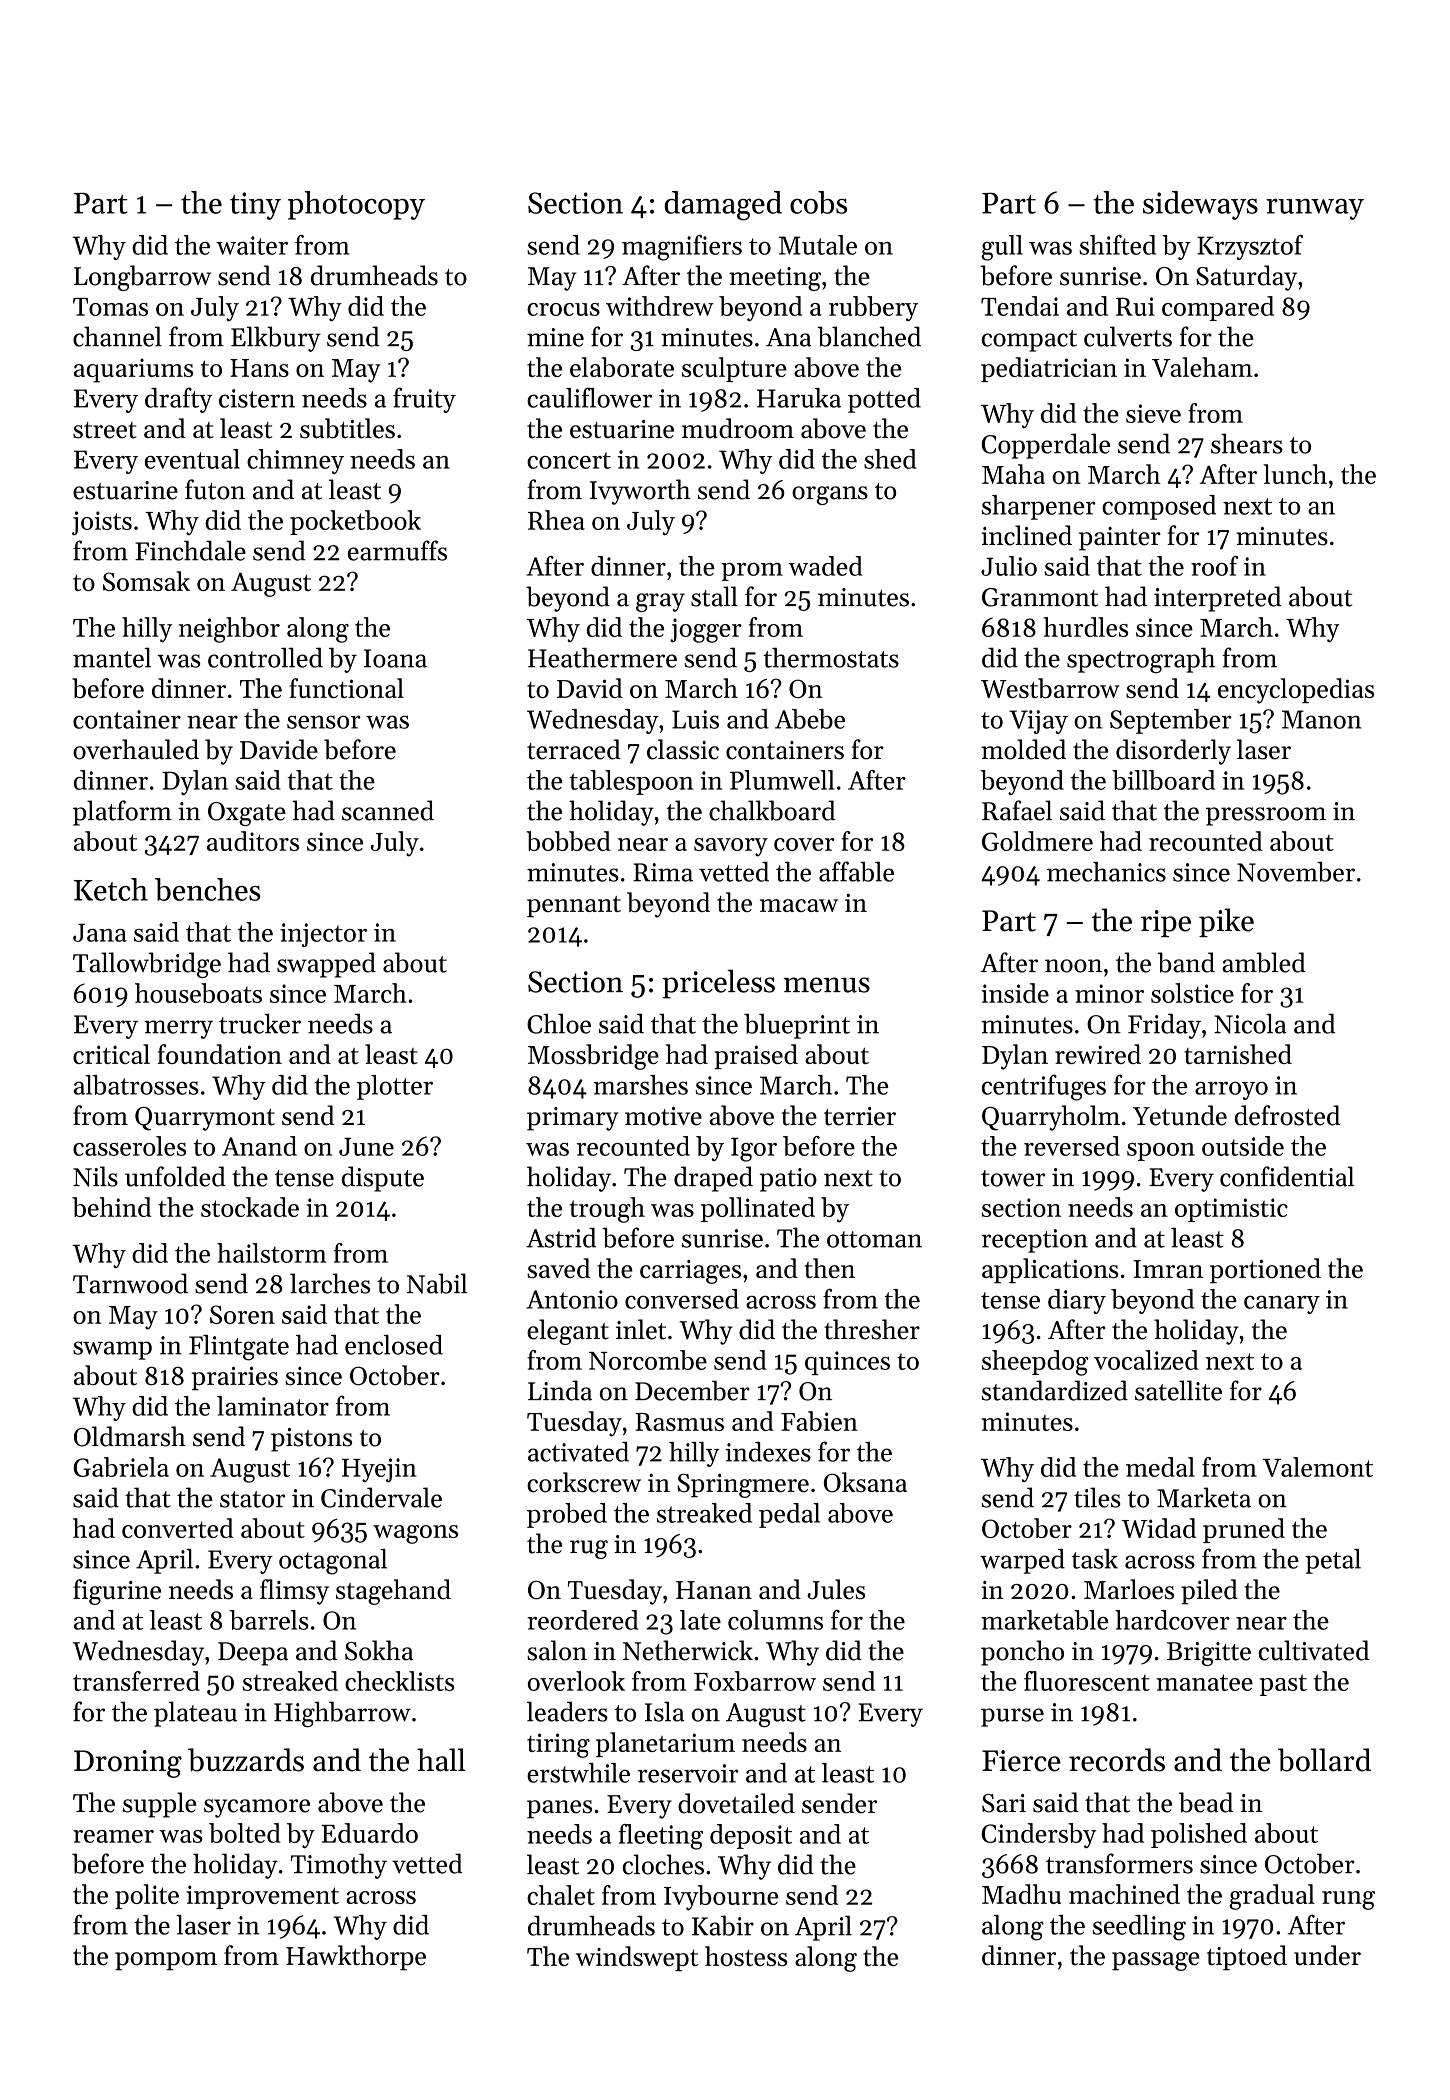 Image resolution: width=1450 pixels, height=2100 pixels. I want to click on elegant, so click(568, 1332).
